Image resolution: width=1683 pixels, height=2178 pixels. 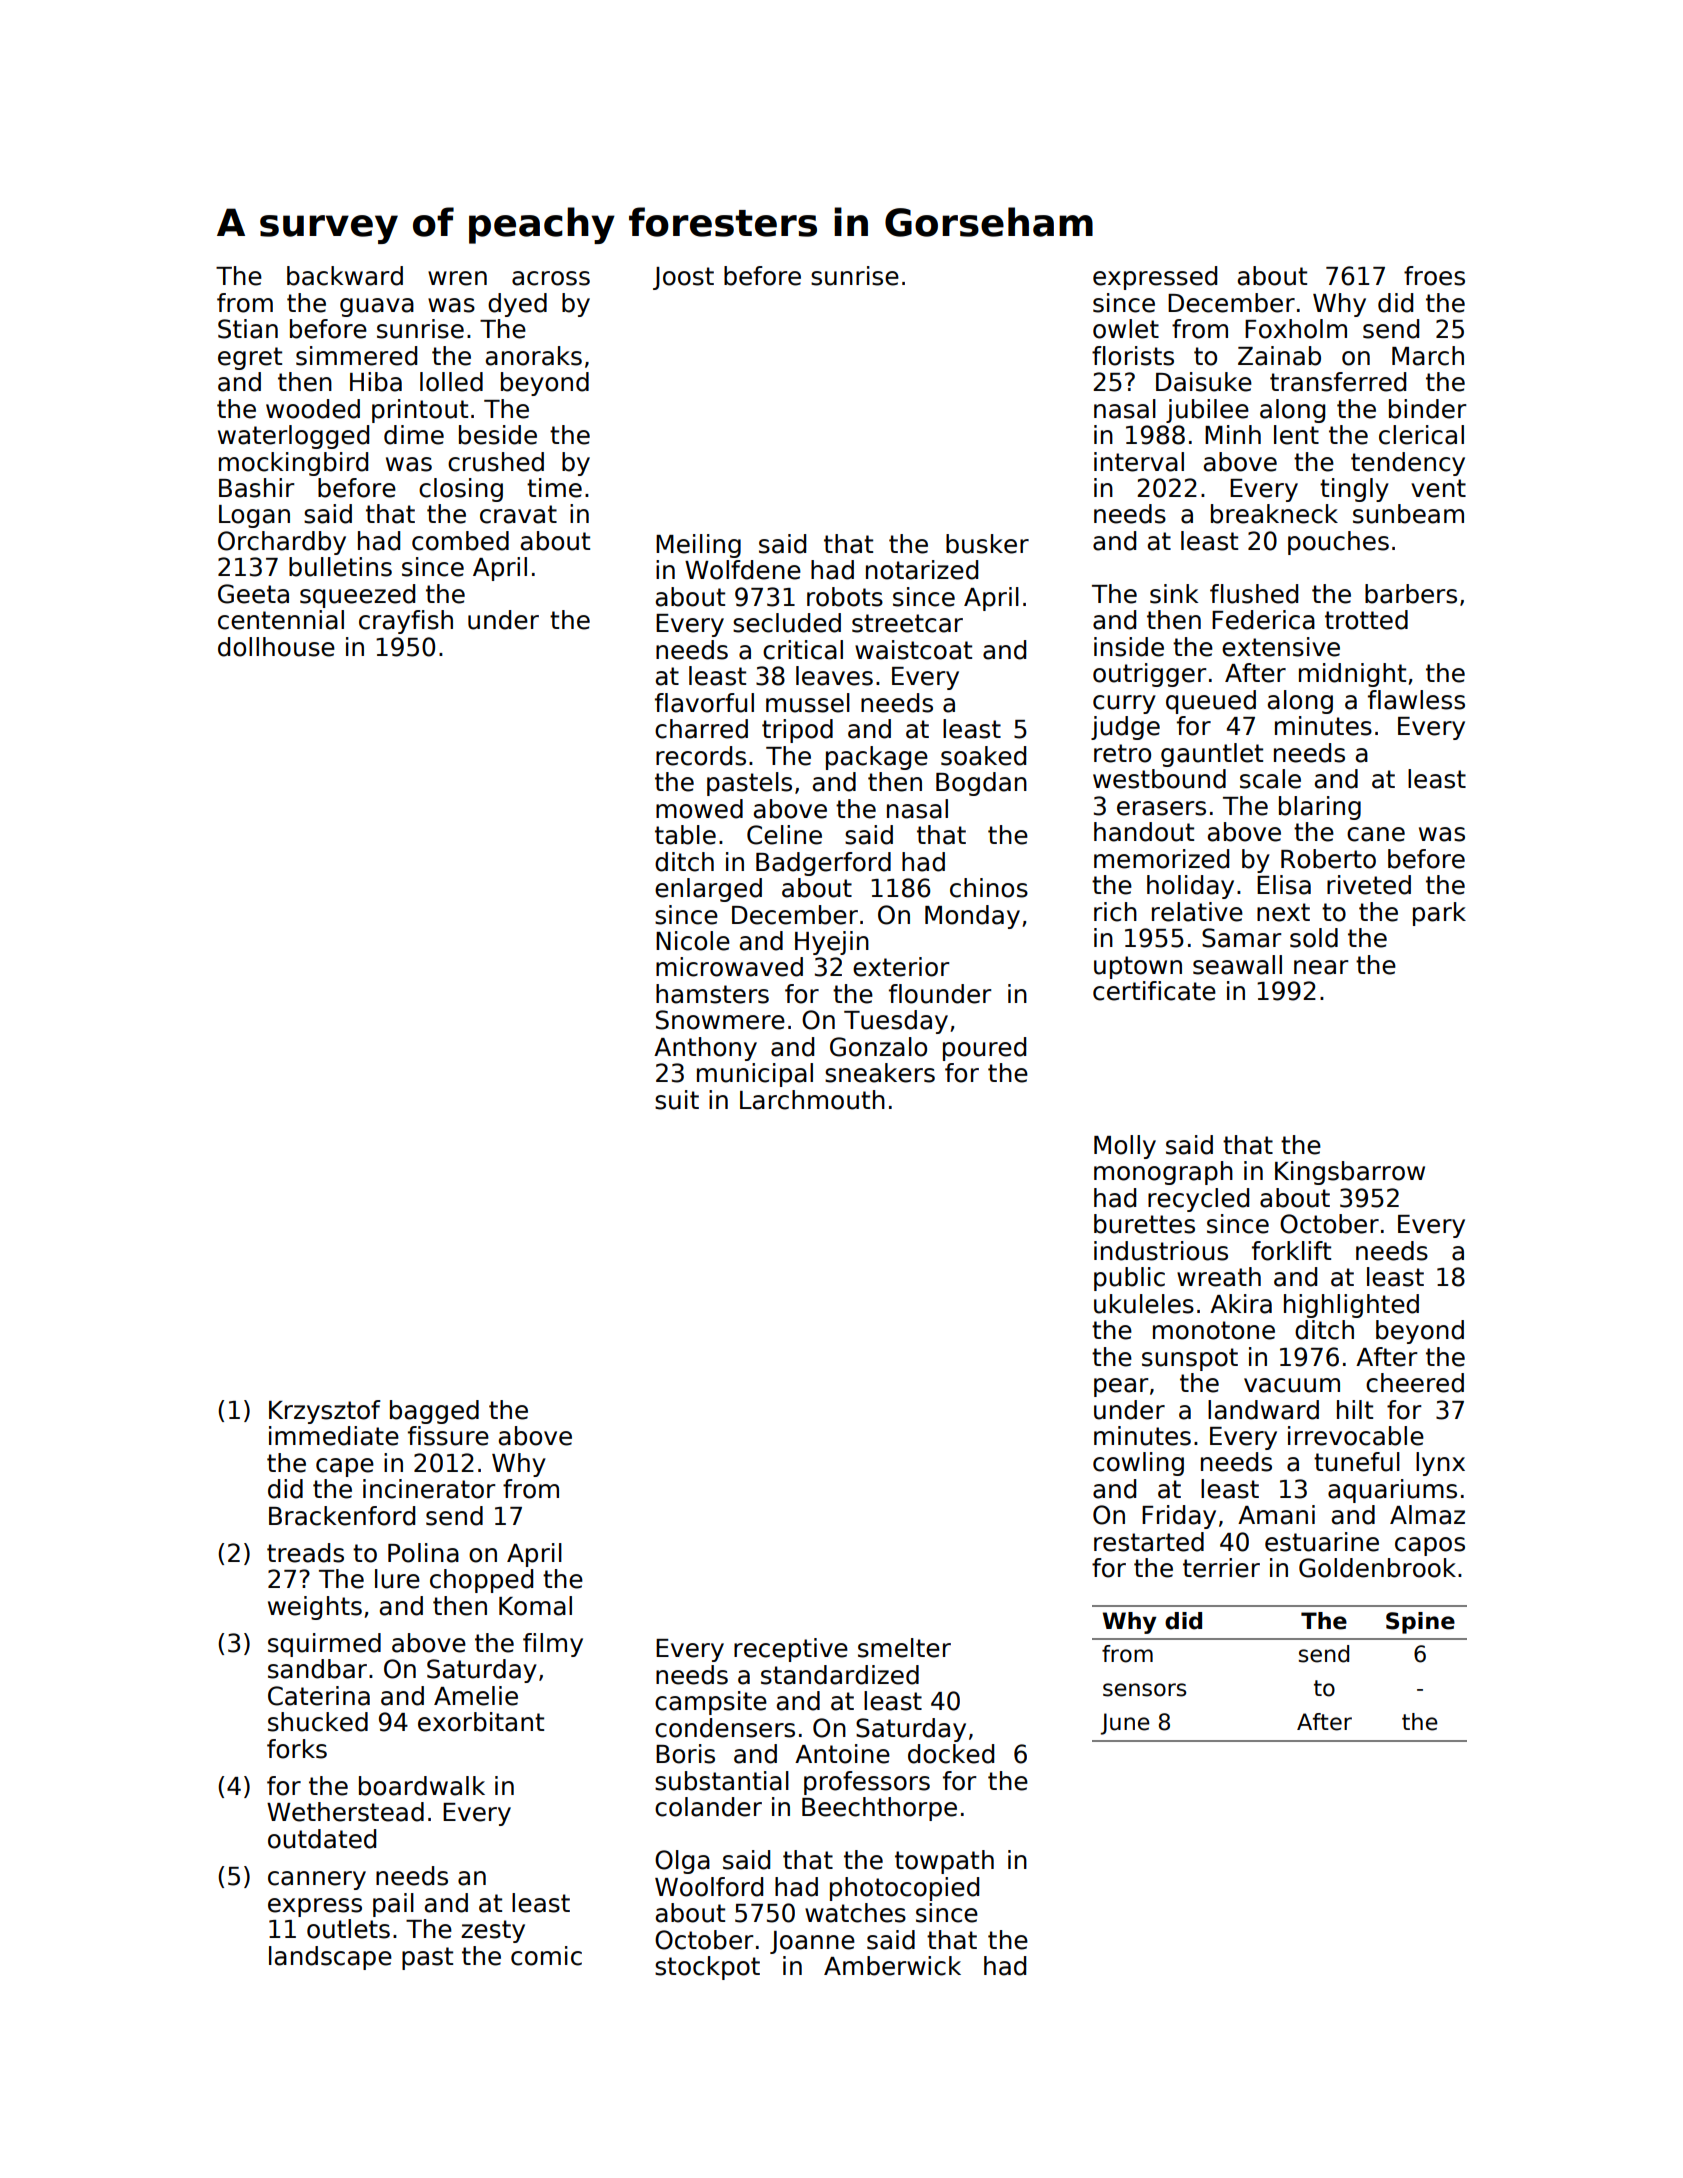 What do you see at coordinates (476, 1696) in the screenshot?
I see `Amelie` at bounding box center [476, 1696].
